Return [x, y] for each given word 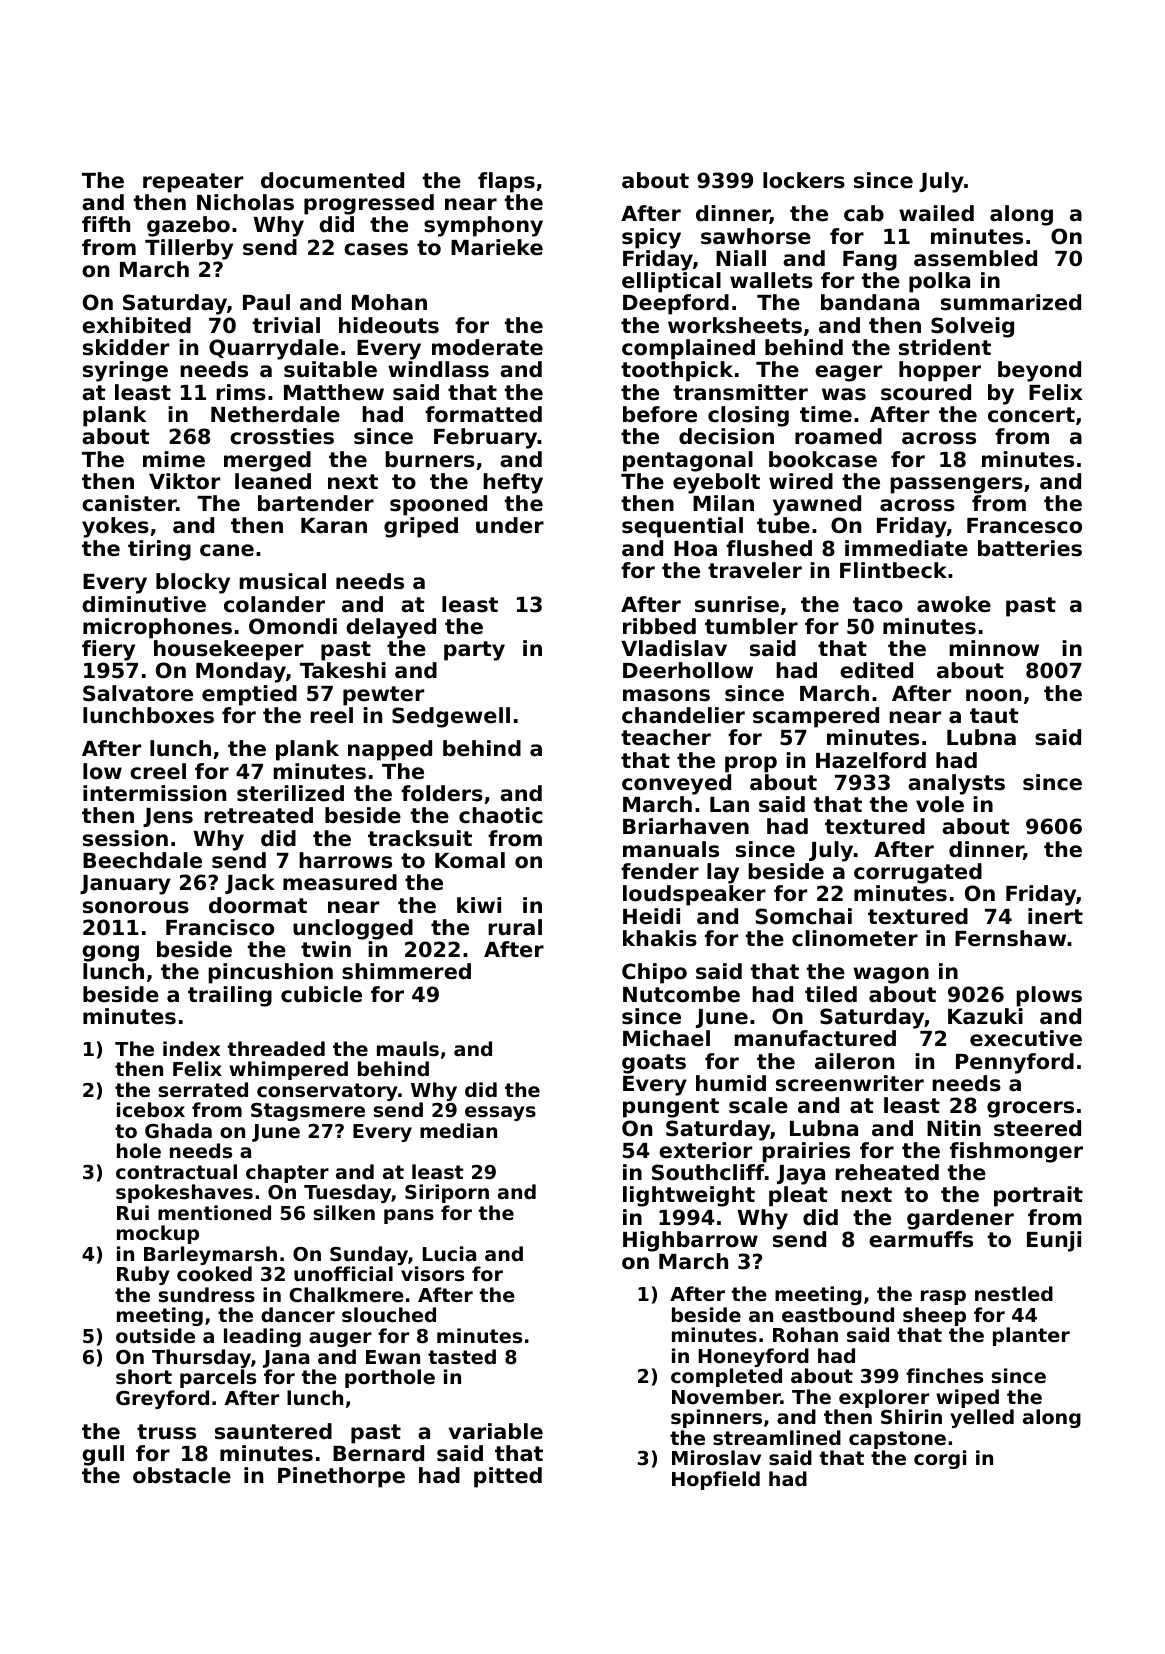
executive [1026, 1038]
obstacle [182, 1475]
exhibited [136, 325]
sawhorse [756, 236]
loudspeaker [694, 895]
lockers [804, 180]
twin [326, 949]
